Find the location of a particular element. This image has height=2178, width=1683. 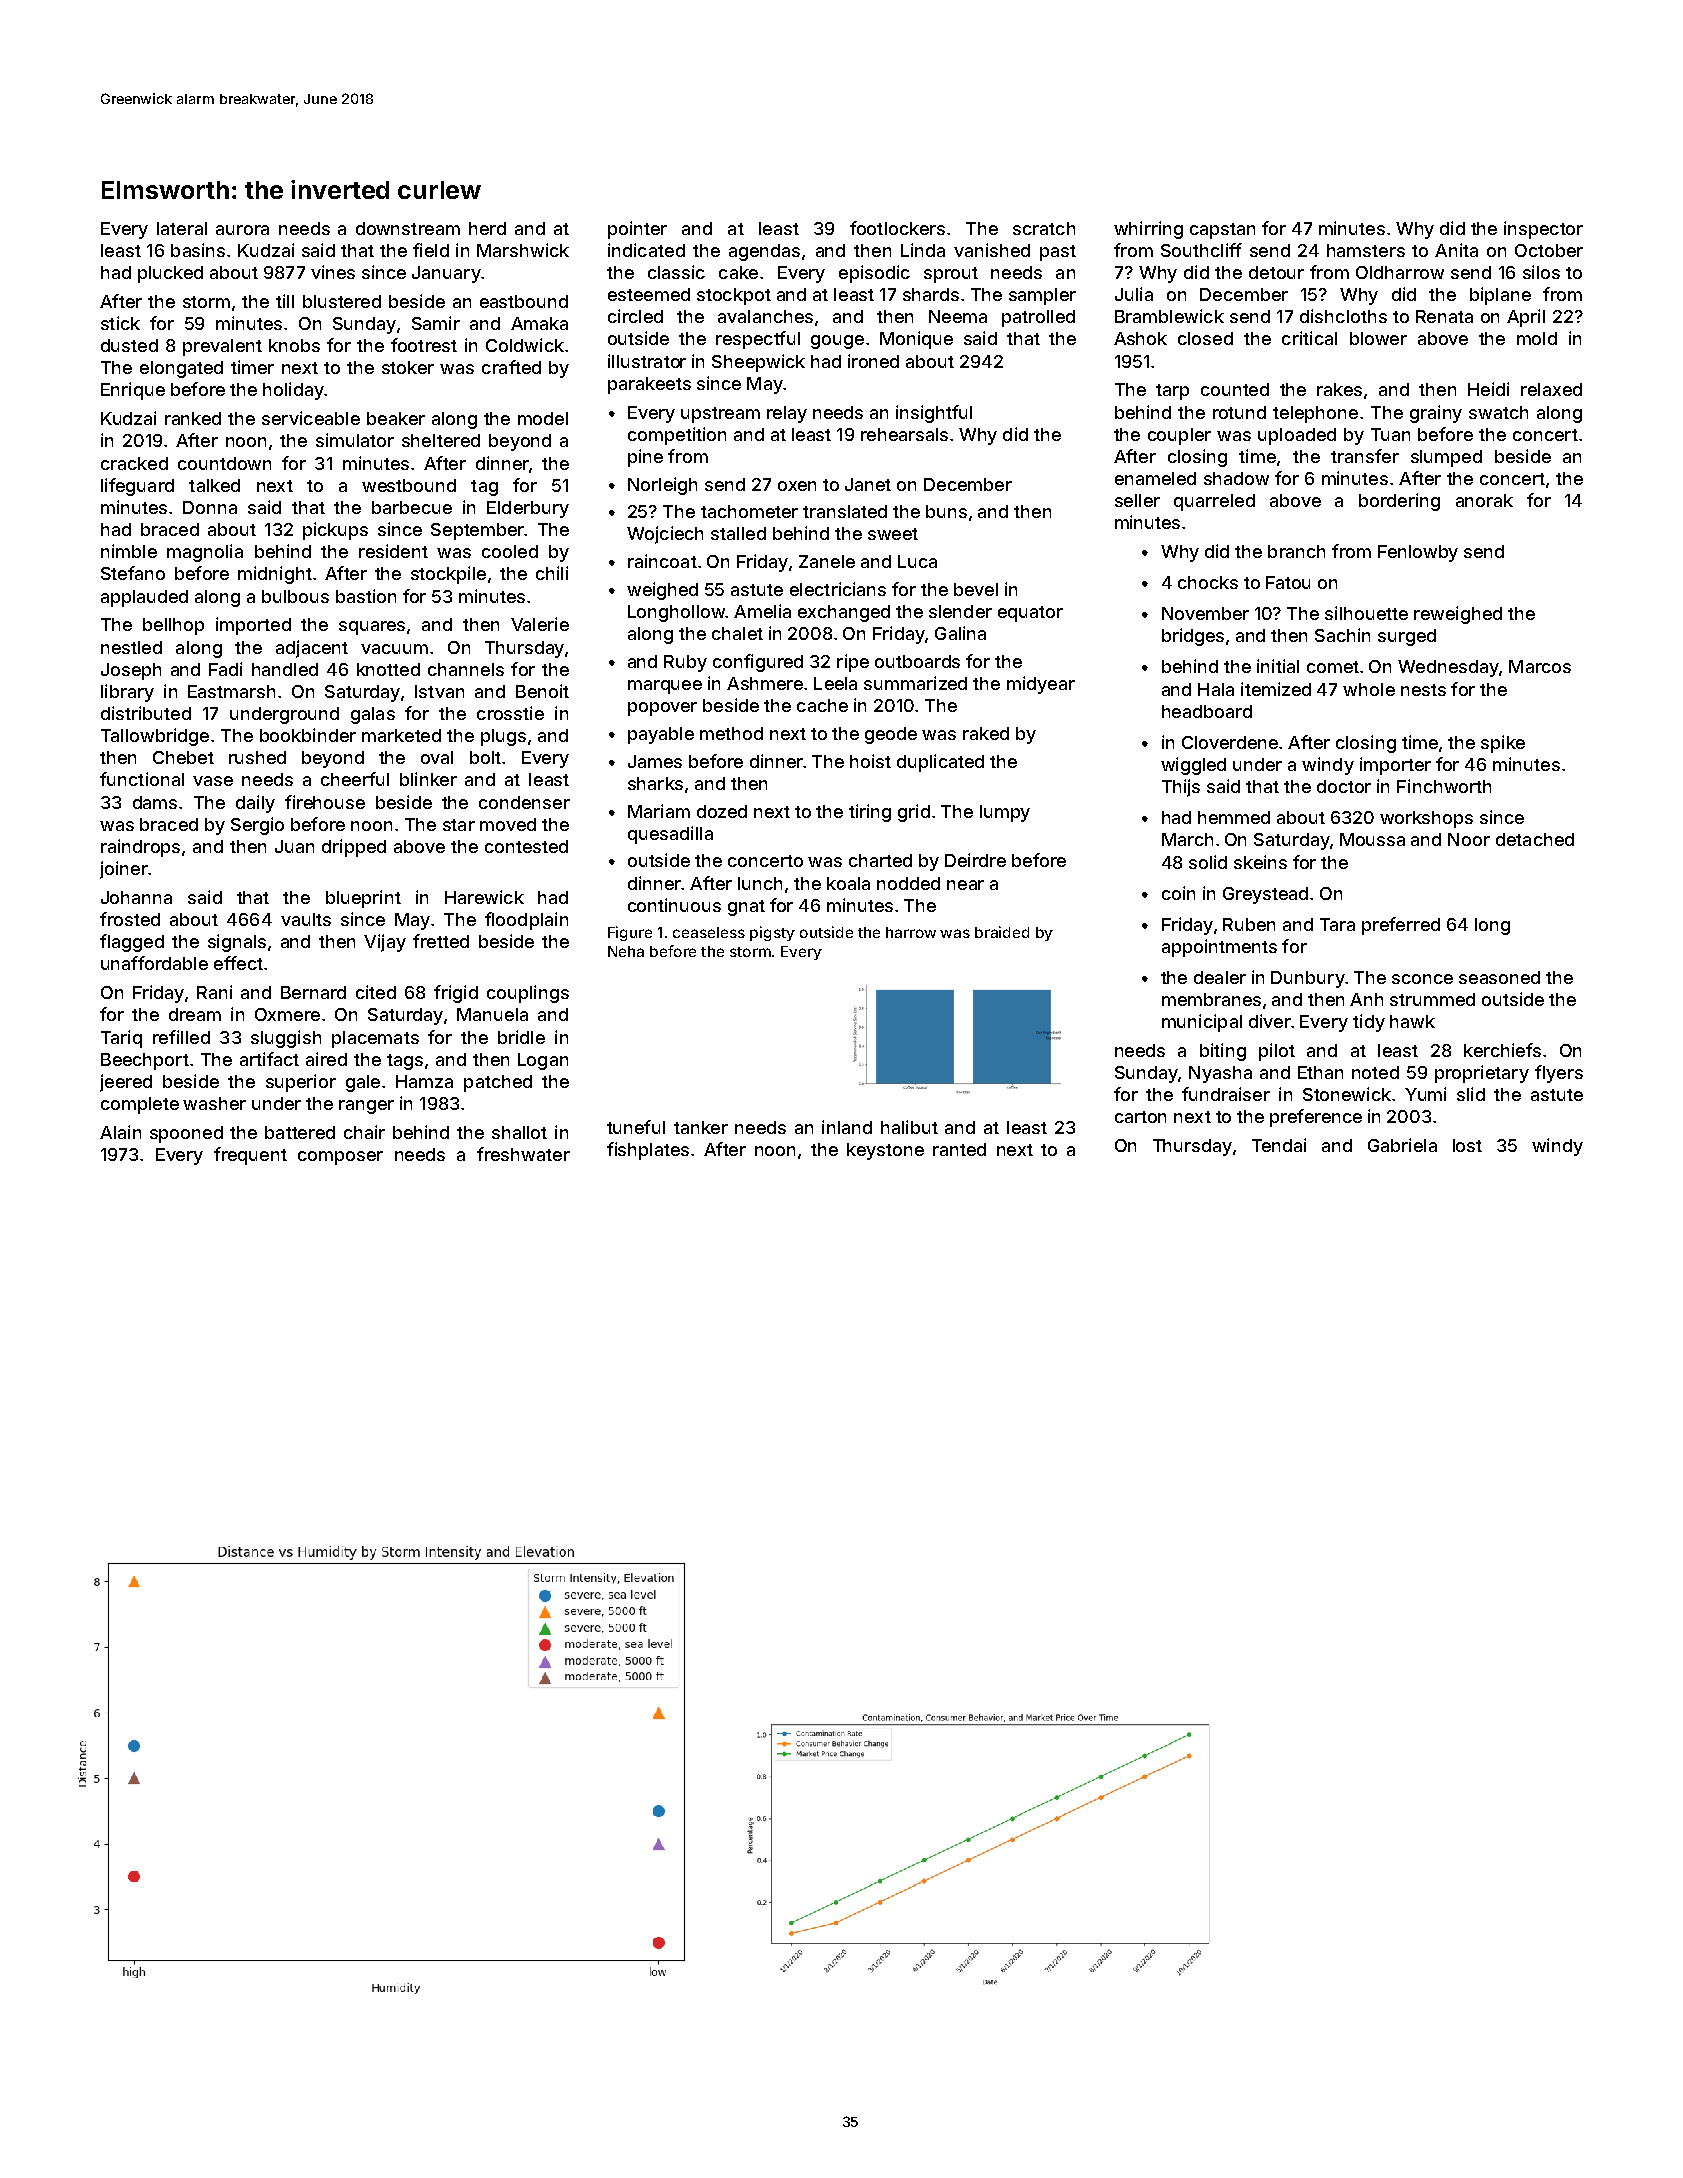

till is located at coordinates (285, 301).
